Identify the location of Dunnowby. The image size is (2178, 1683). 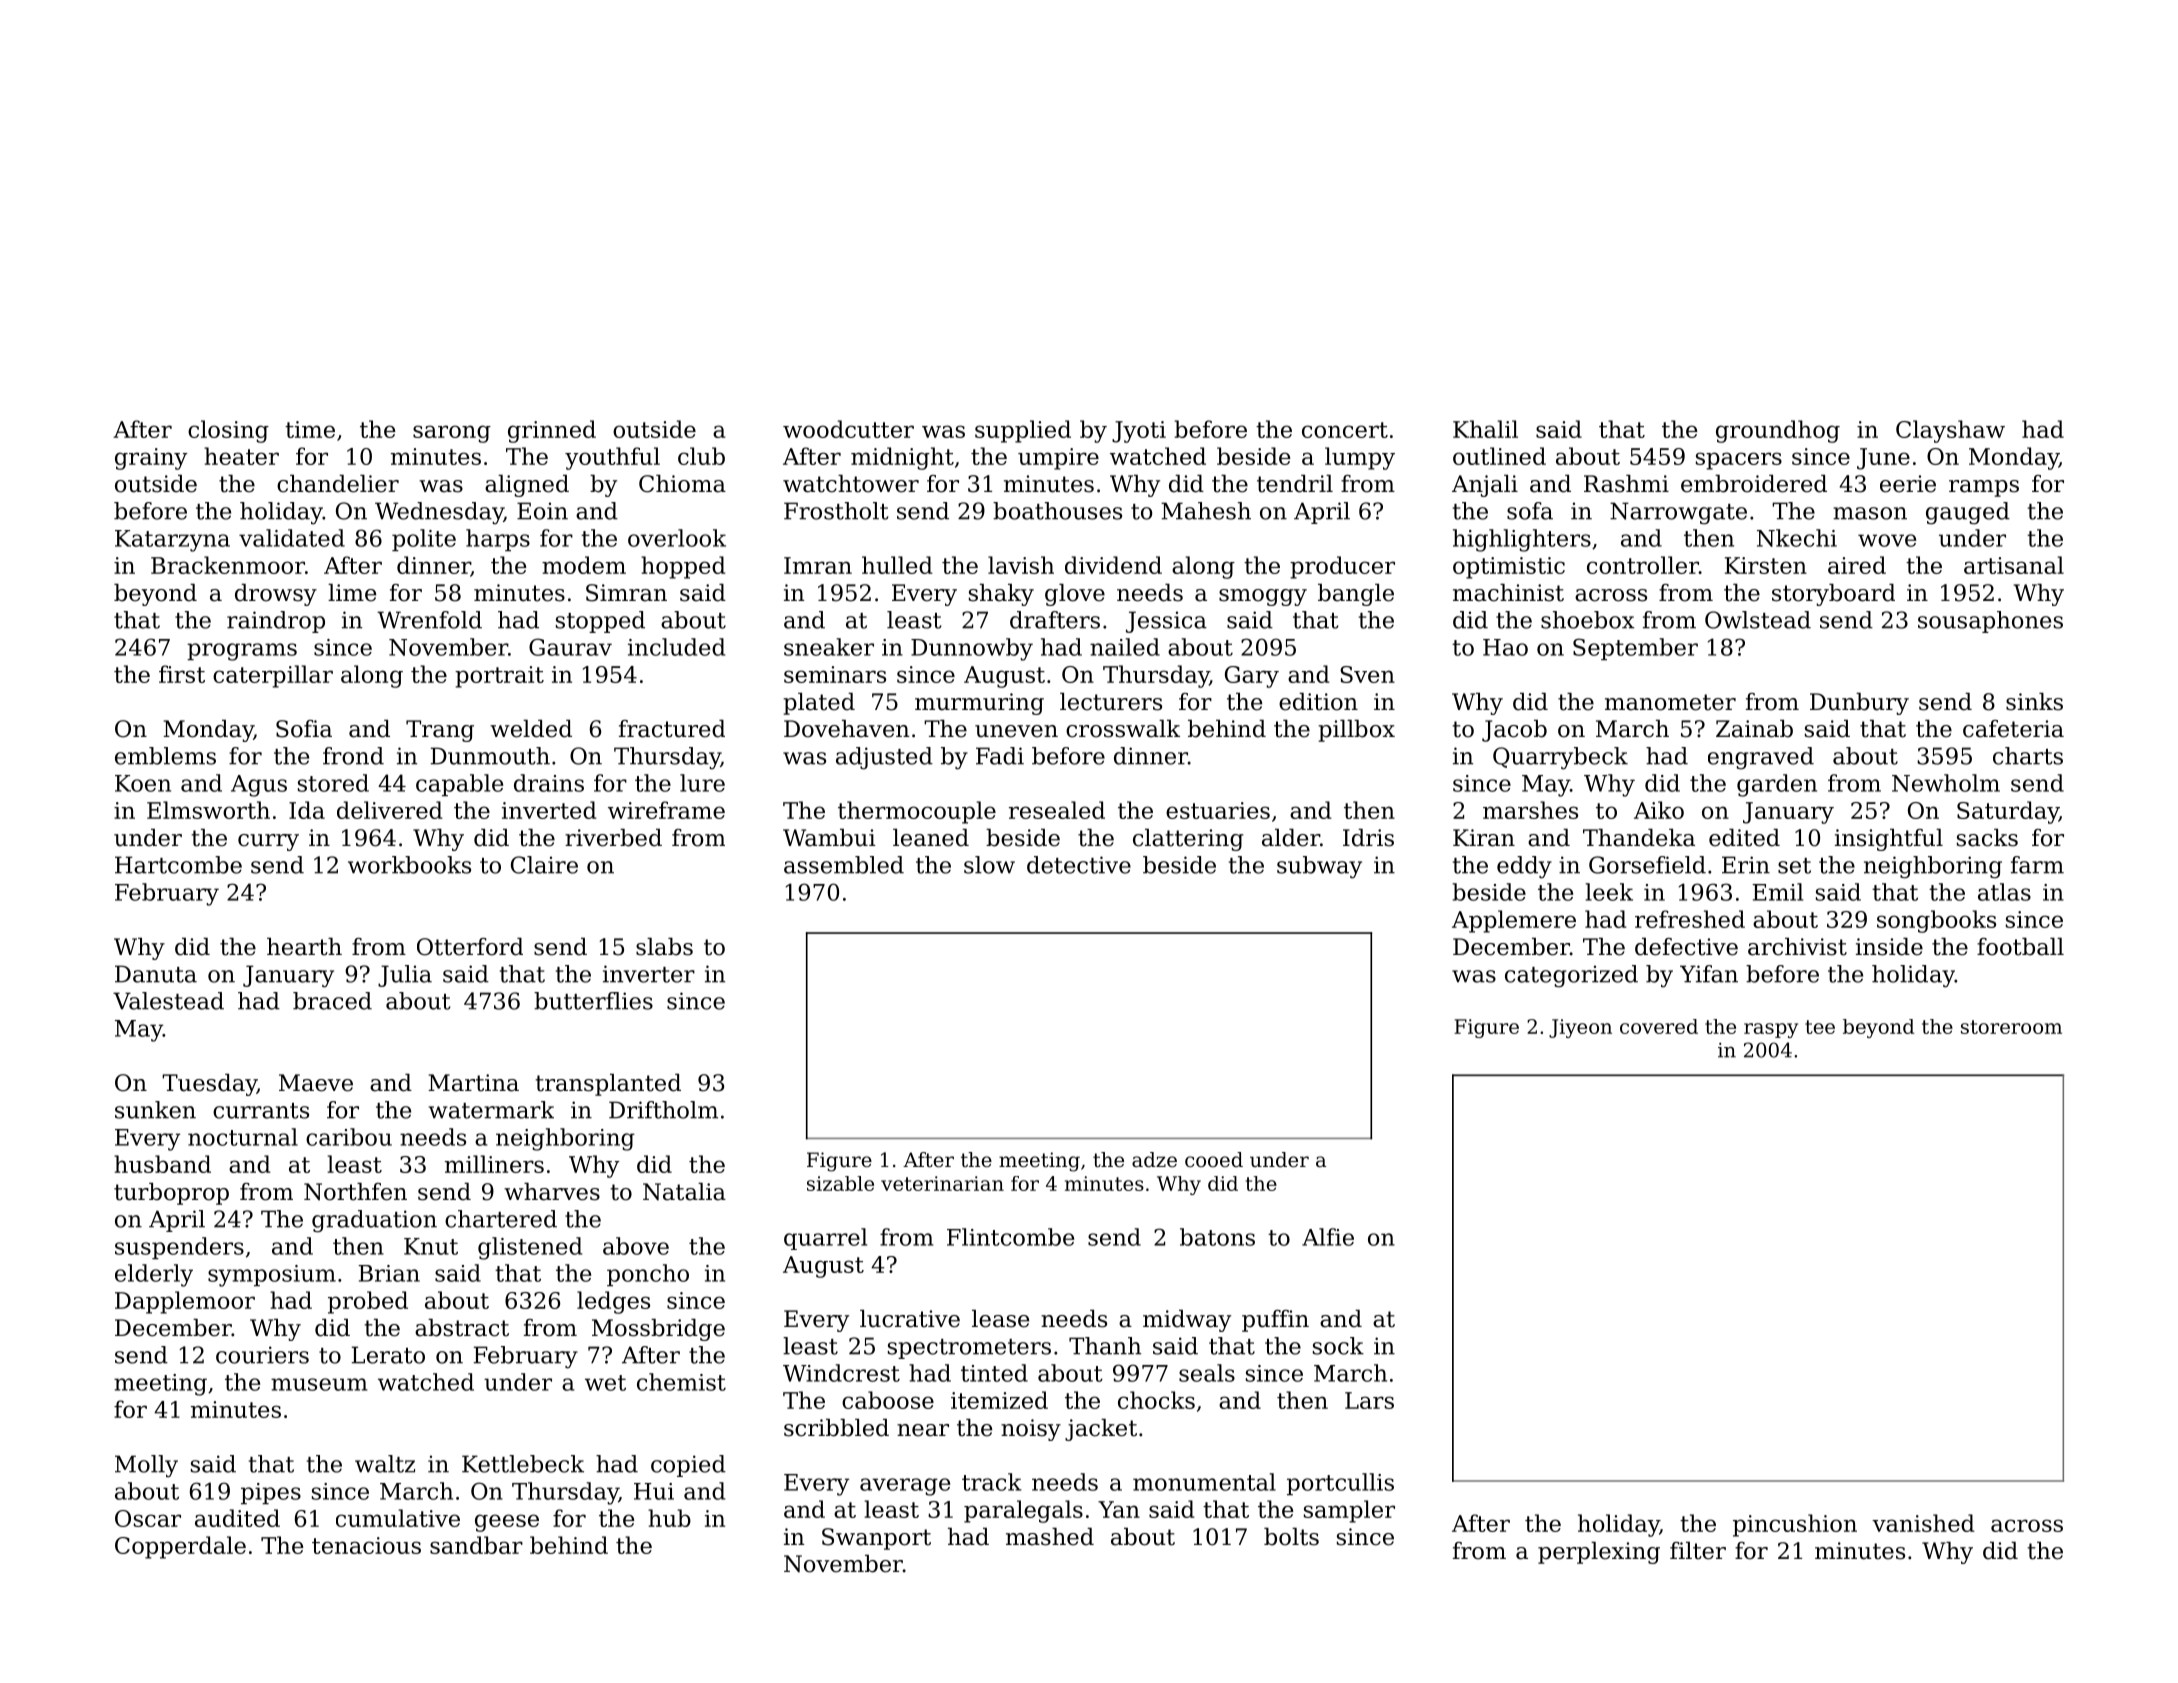
(972, 649).
